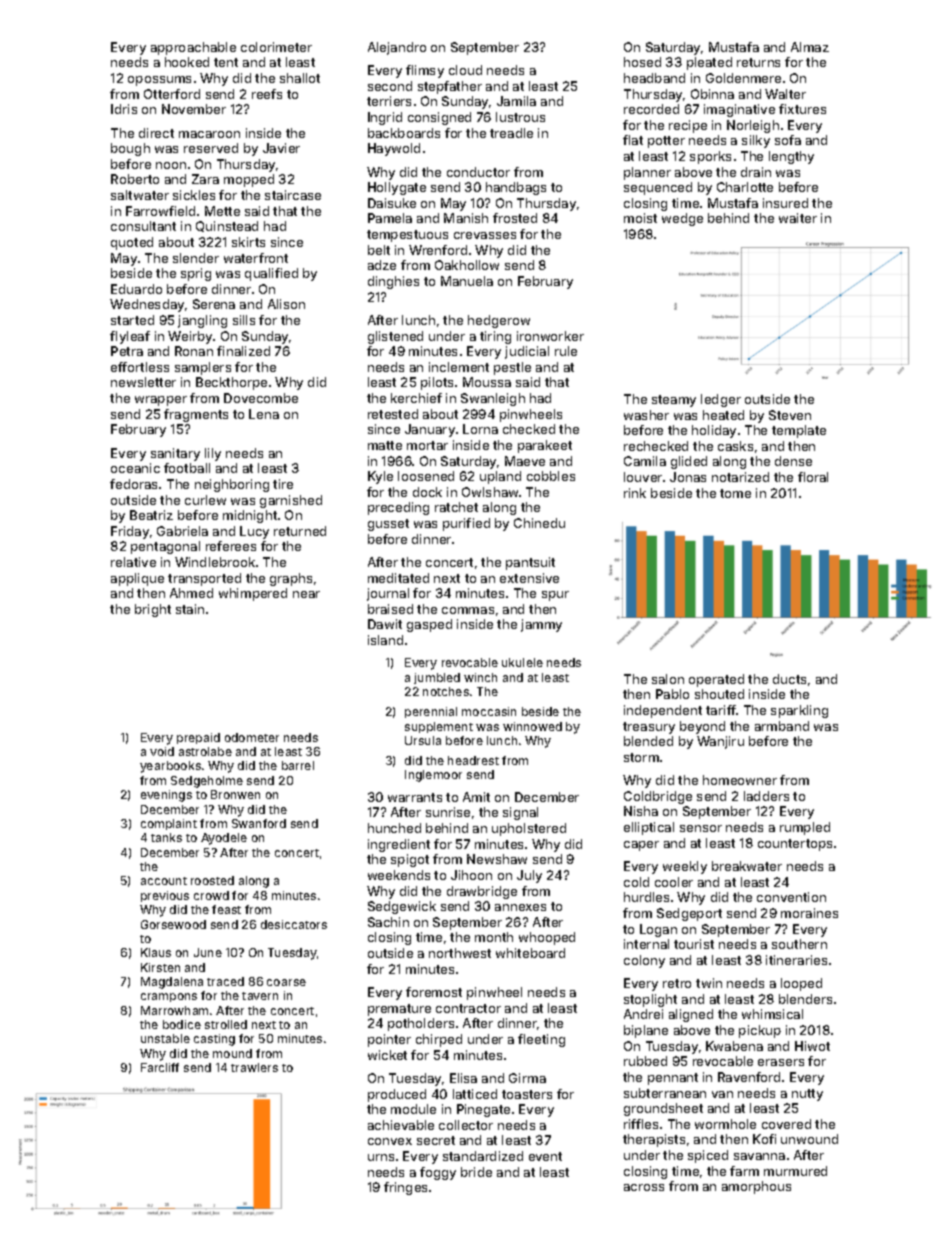  Describe the element at coordinates (789, 679) in the page. I see `ducts` at that location.
